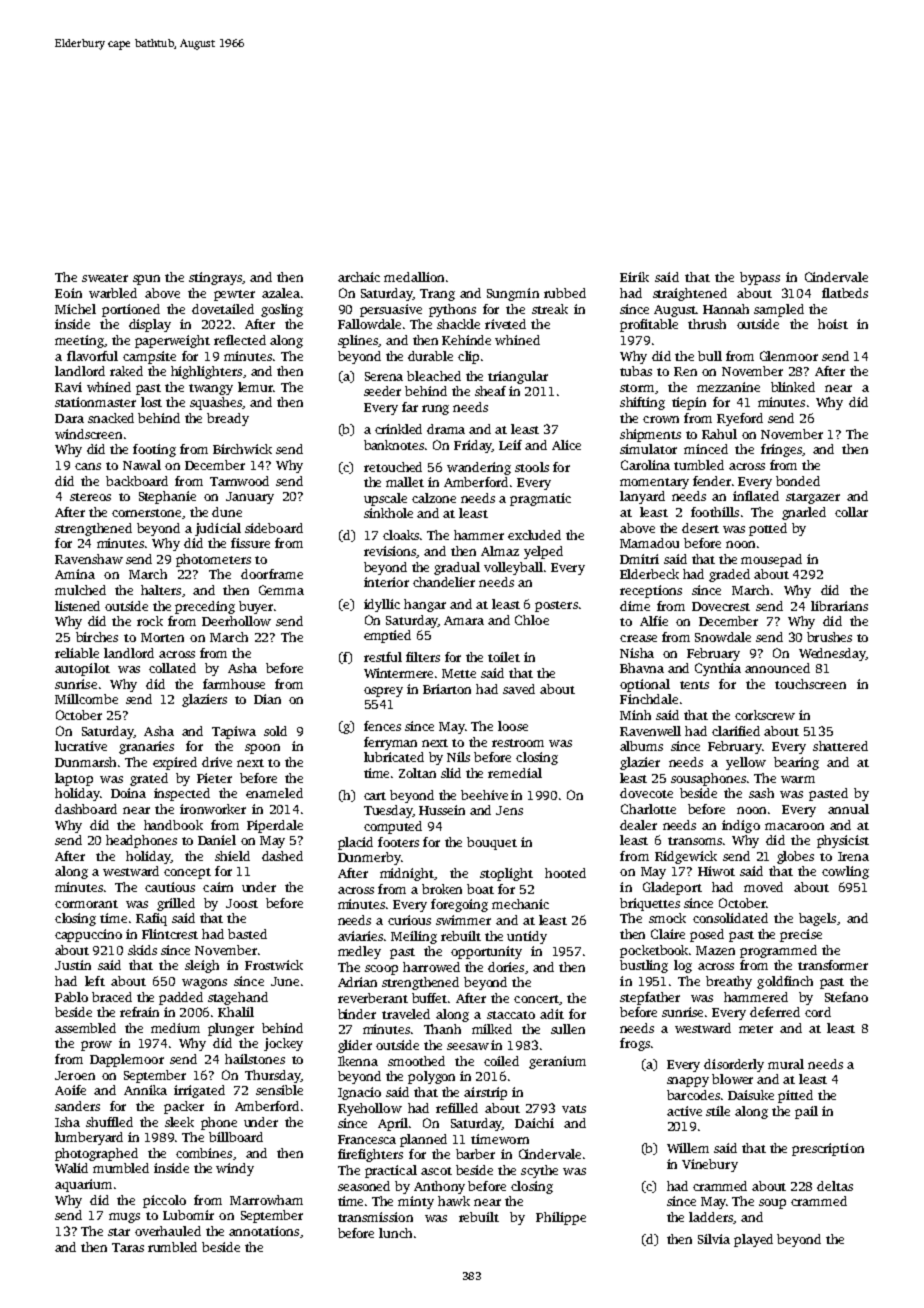  Describe the element at coordinates (786, 1064) in the screenshot. I see `mural` at that location.
